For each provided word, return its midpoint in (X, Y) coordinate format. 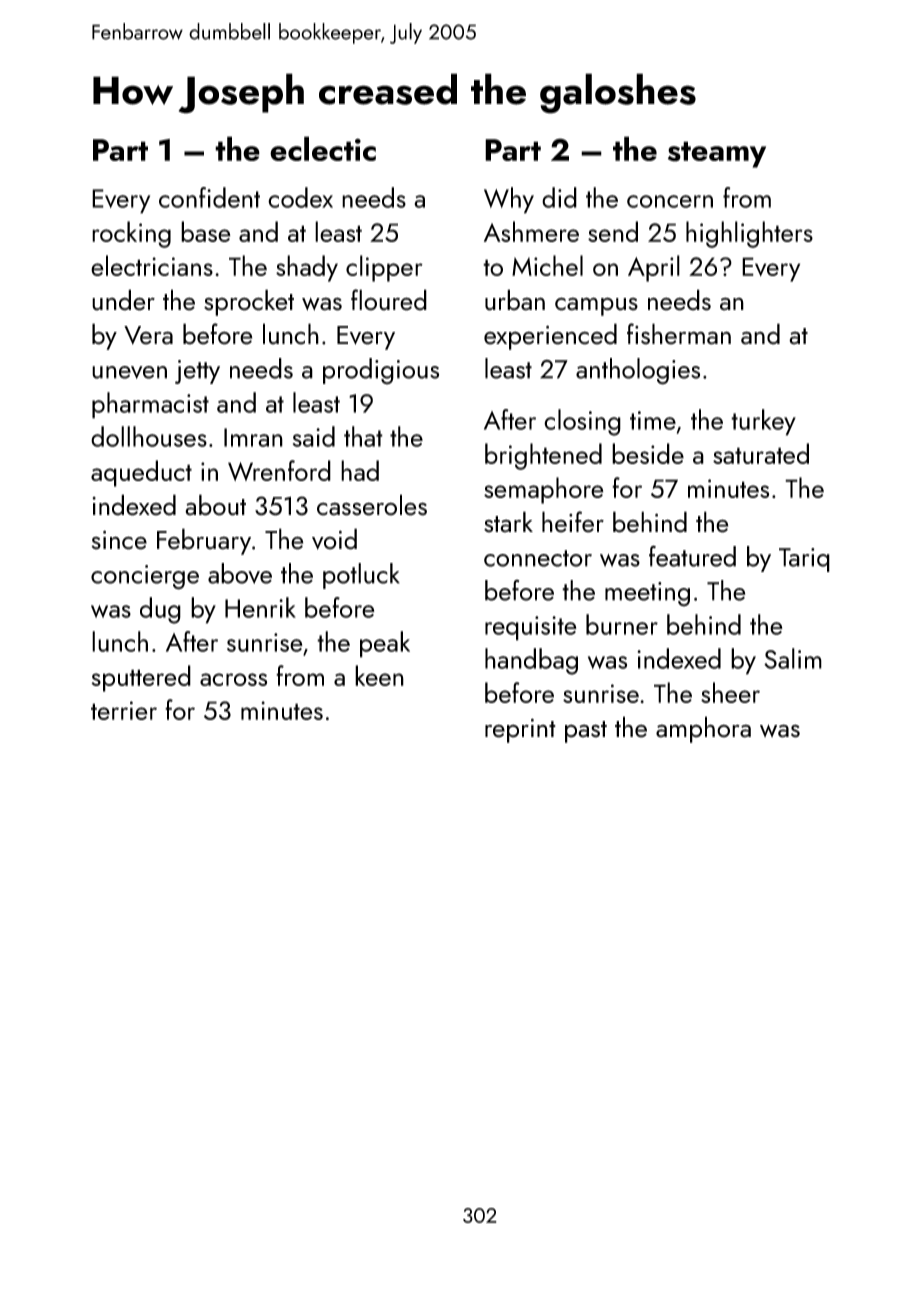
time (653, 420)
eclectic (323, 148)
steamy (717, 154)
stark (508, 522)
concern (670, 201)
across (233, 679)
